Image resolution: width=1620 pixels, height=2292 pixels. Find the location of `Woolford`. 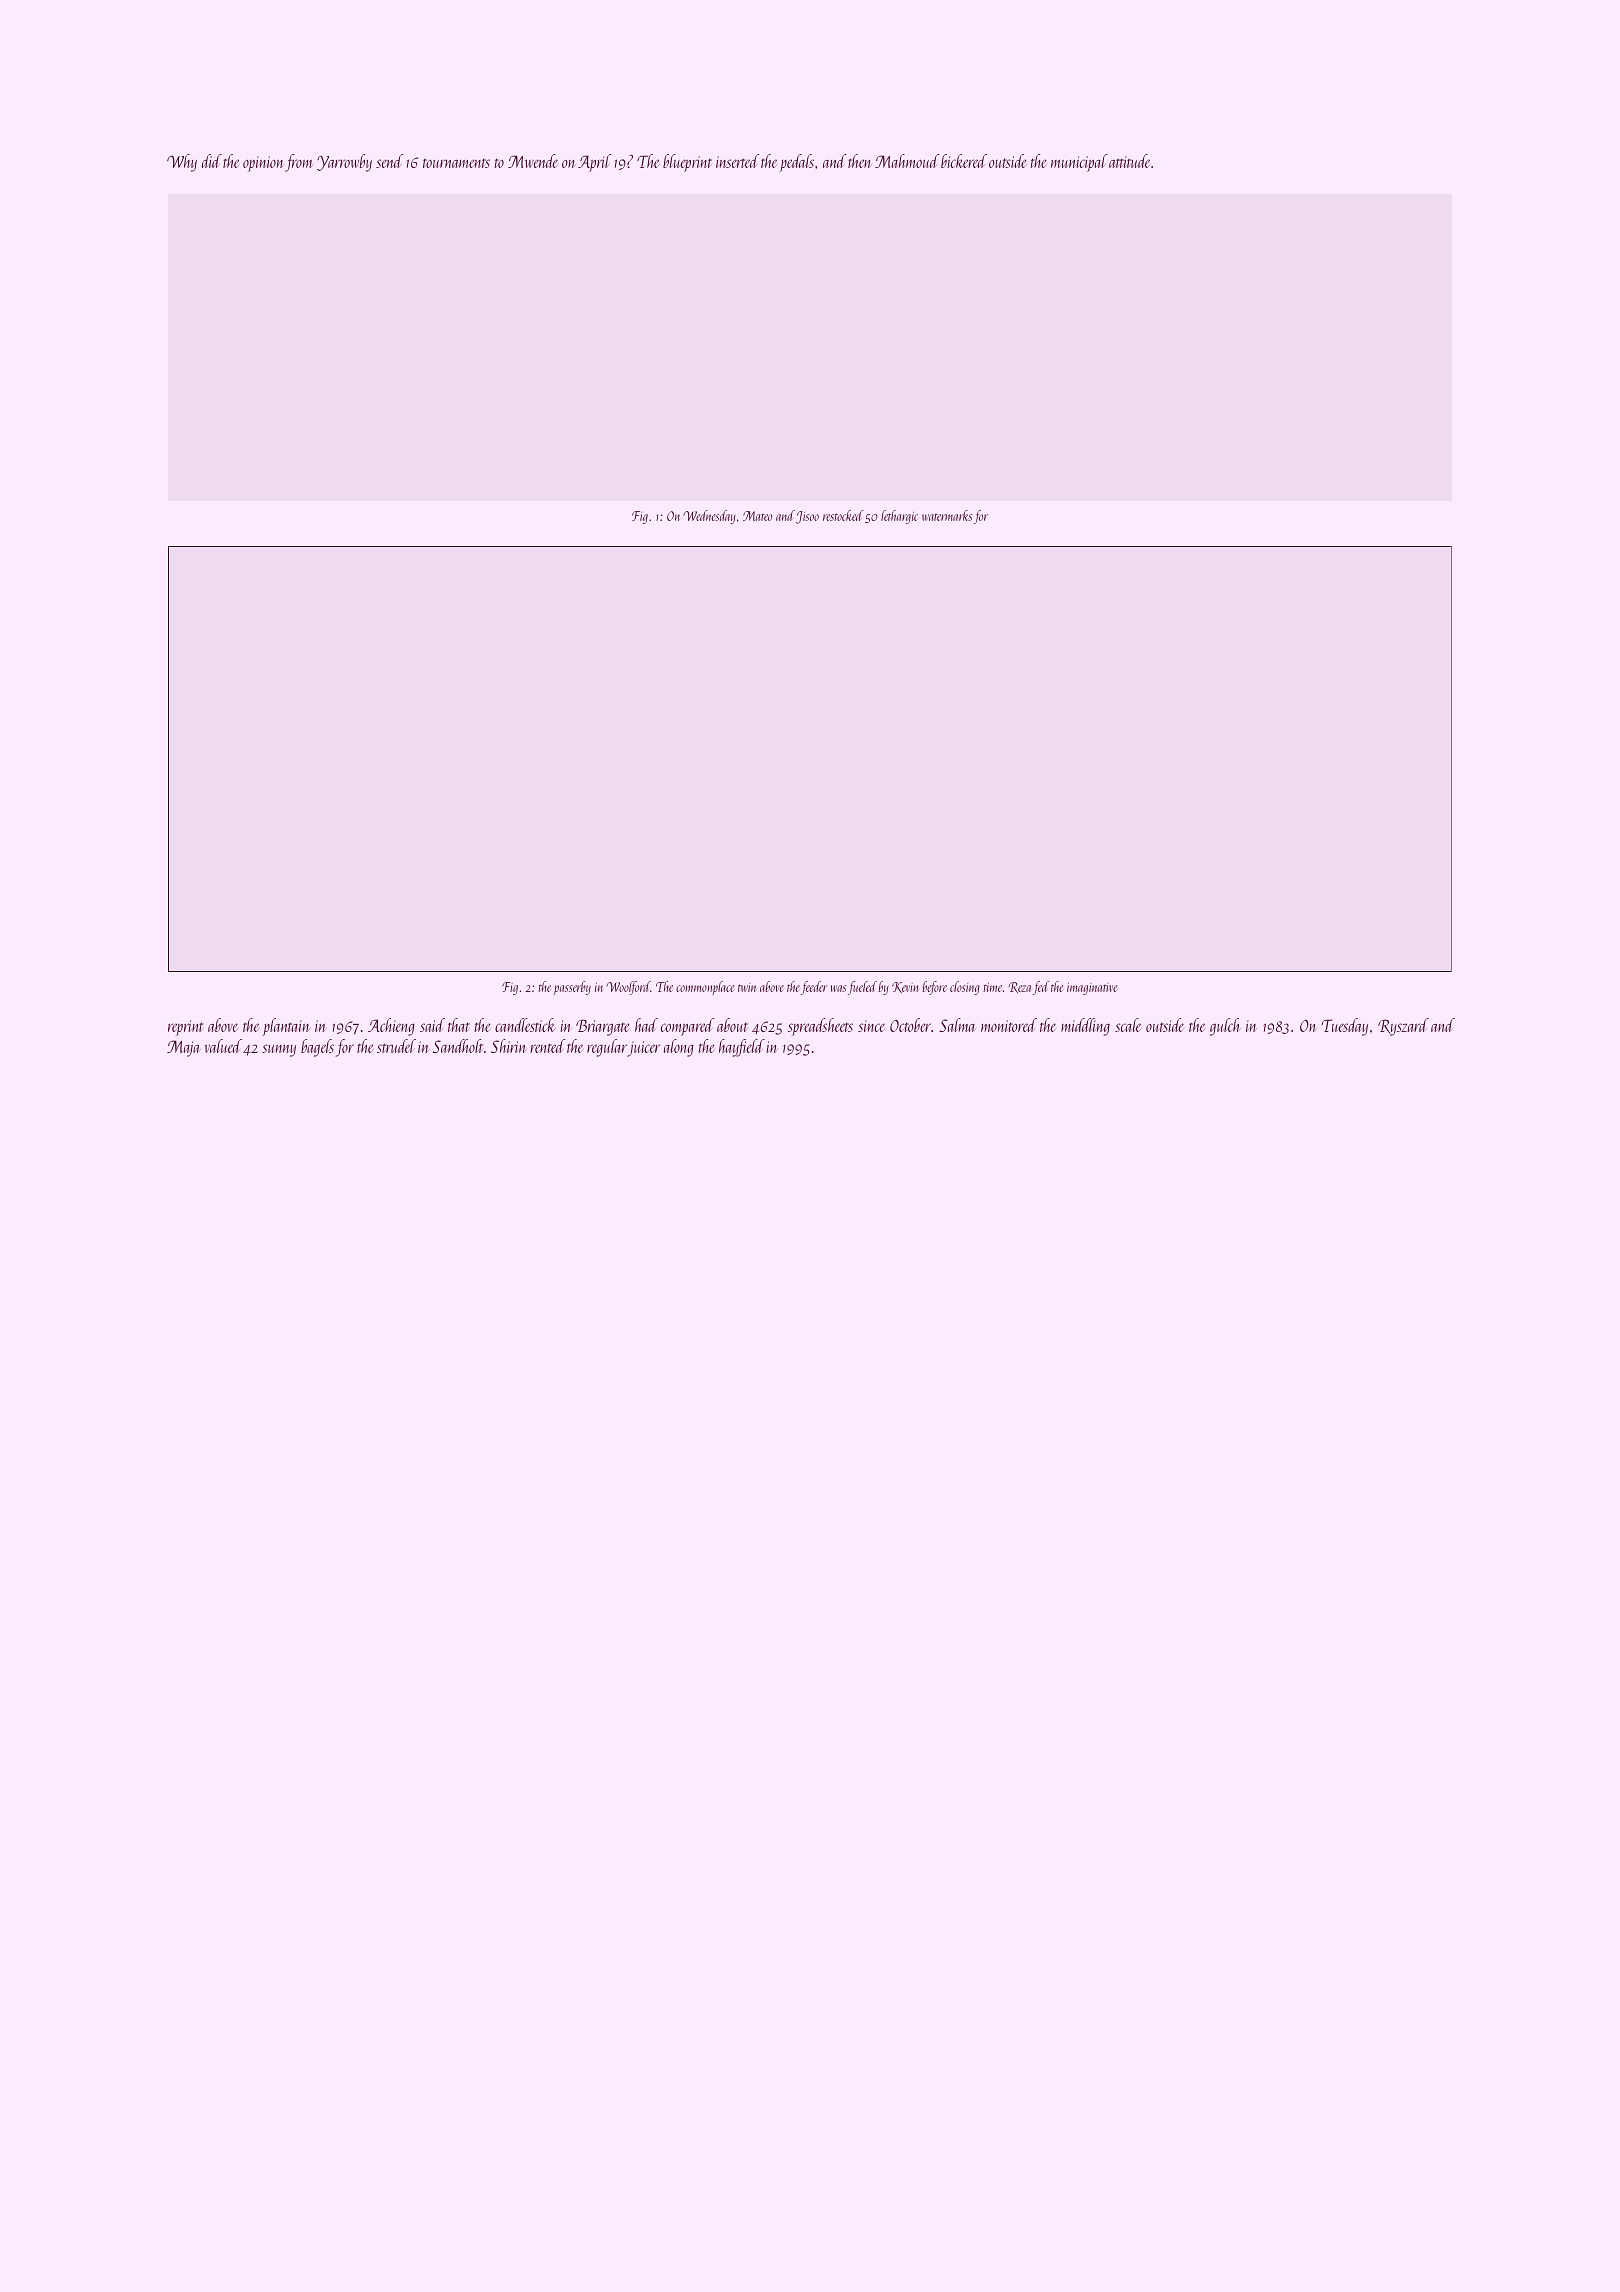

Woolford is located at coordinates (628, 988).
